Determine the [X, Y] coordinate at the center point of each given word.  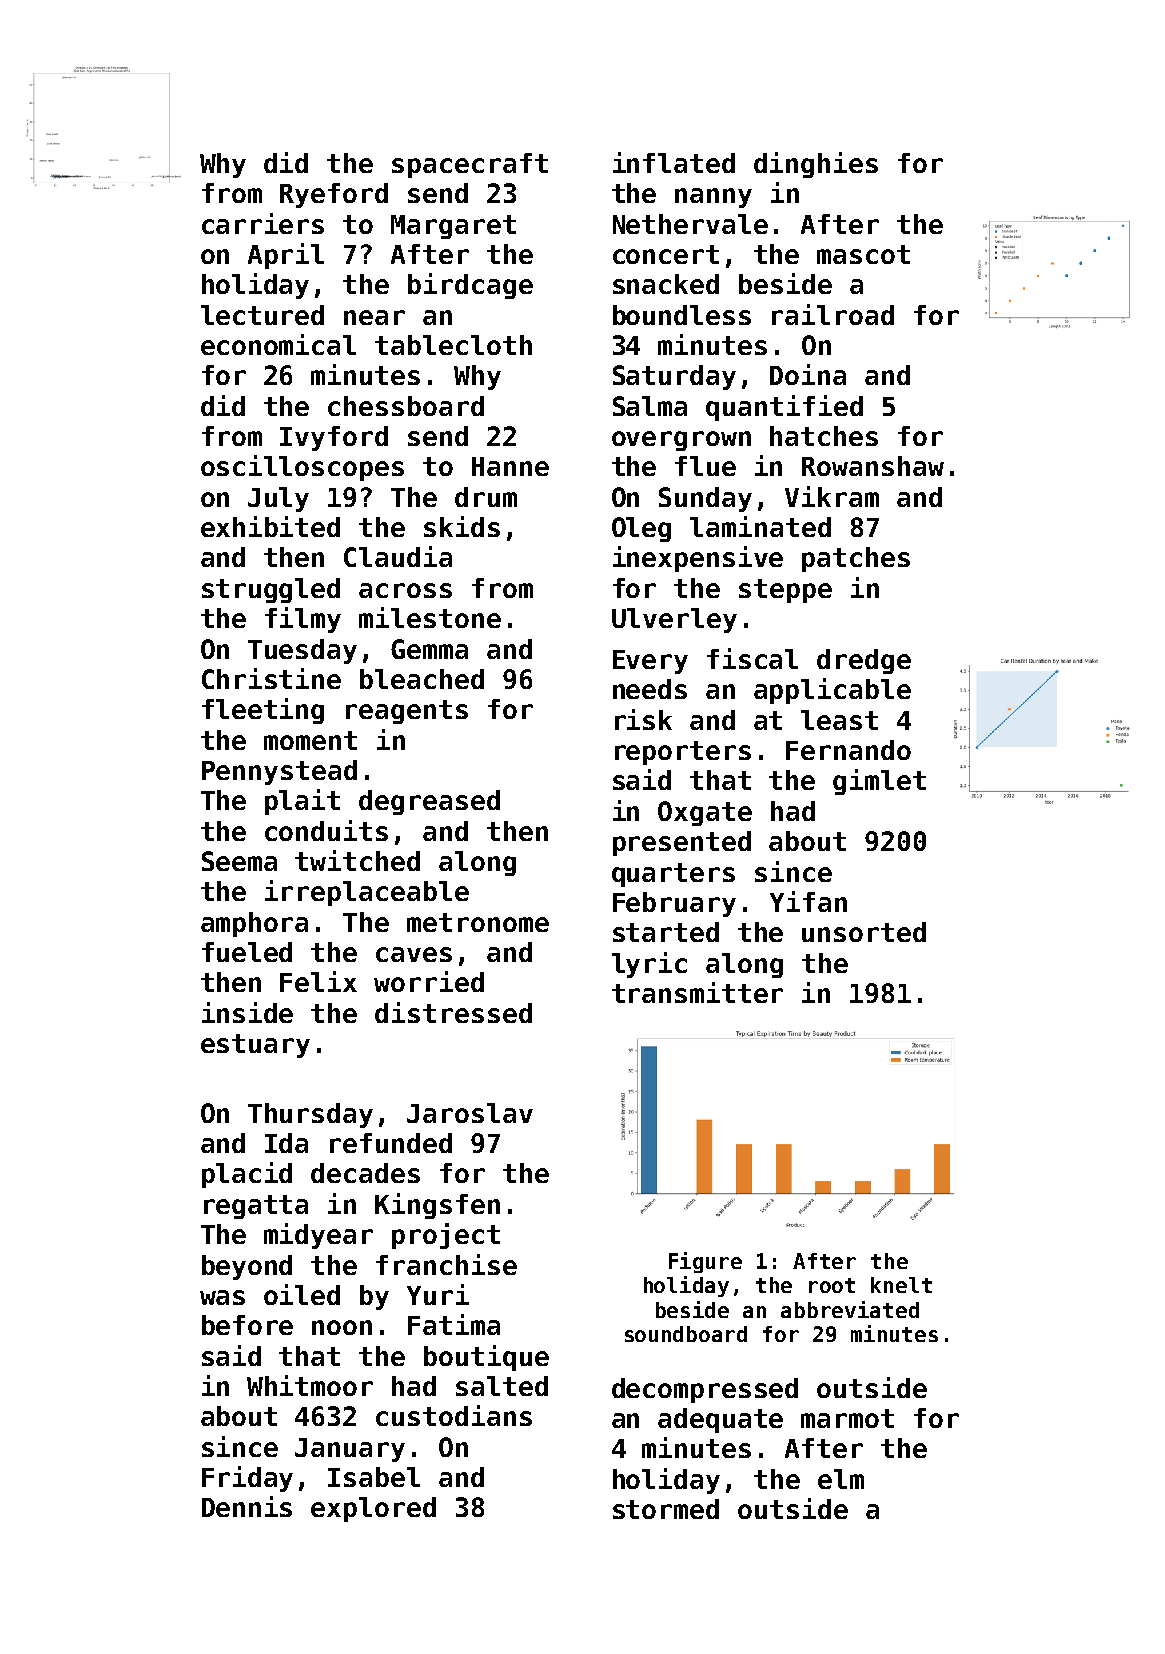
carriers [263, 223]
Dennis [247, 1506]
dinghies [816, 165]
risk [643, 719]
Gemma [429, 649]
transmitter [697, 992]
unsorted [864, 932]
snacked [666, 284]
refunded [391, 1143]
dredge [864, 661]
